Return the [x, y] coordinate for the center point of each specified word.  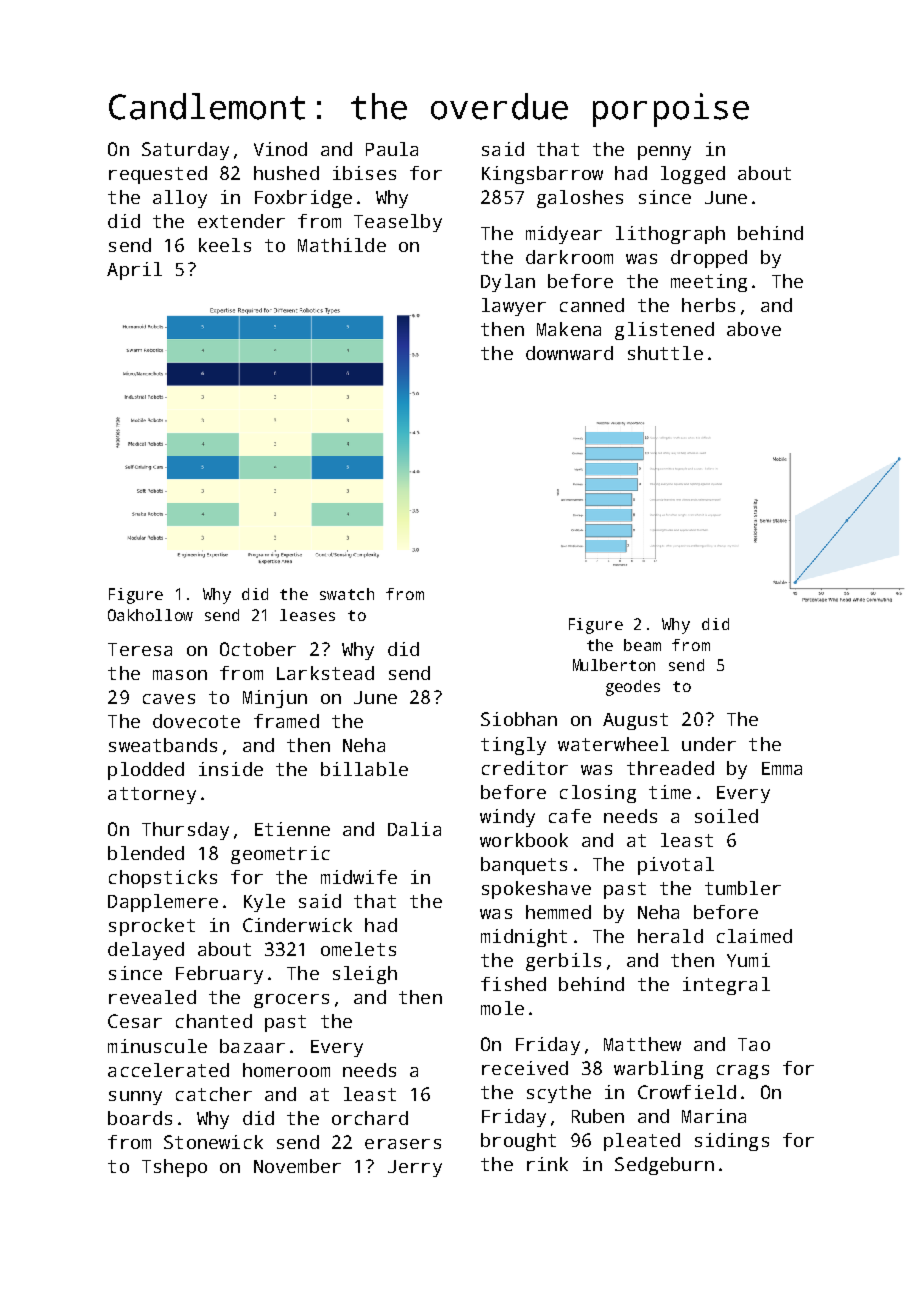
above [754, 329]
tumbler [743, 888]
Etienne [292, 829]
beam [642, 645]
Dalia [414, 829]
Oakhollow [150, 615]
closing [598, 794]
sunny [135, 1098]
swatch [347, 594]
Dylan [508, 283]
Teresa [140, 649]
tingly [513, 746]
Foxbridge [303, 199]
